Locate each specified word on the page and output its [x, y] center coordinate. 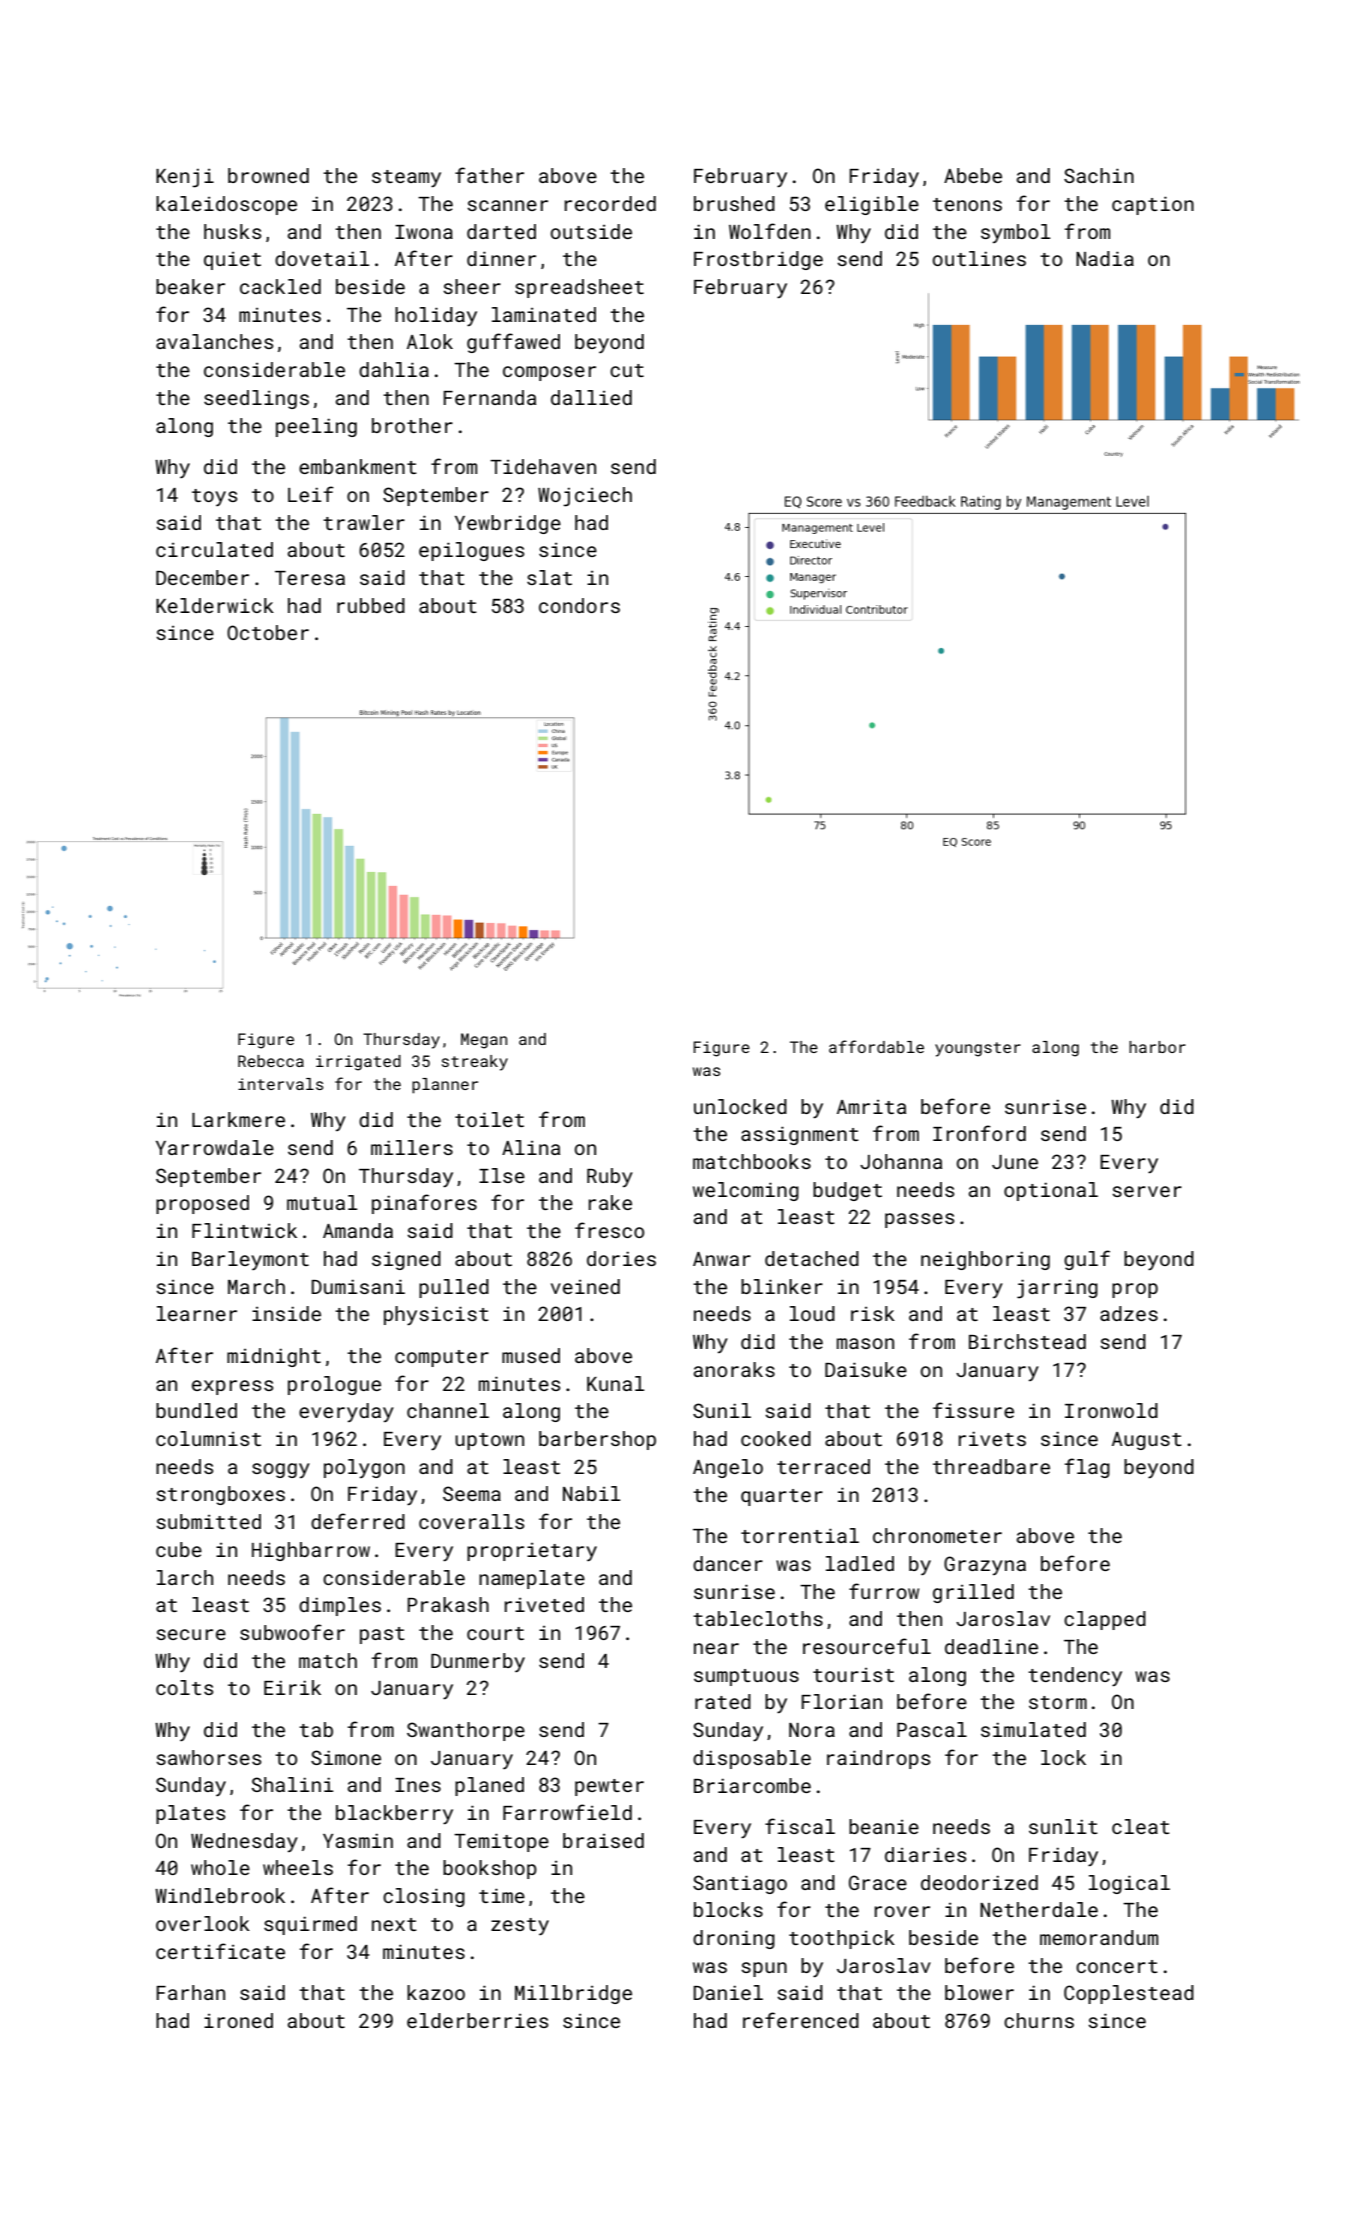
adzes [1129, 1313]
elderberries [477, 2020]
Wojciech [585, 497]
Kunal [615, 1383]
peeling [316, 427]
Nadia [1105, 258]
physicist [436, 1315]
